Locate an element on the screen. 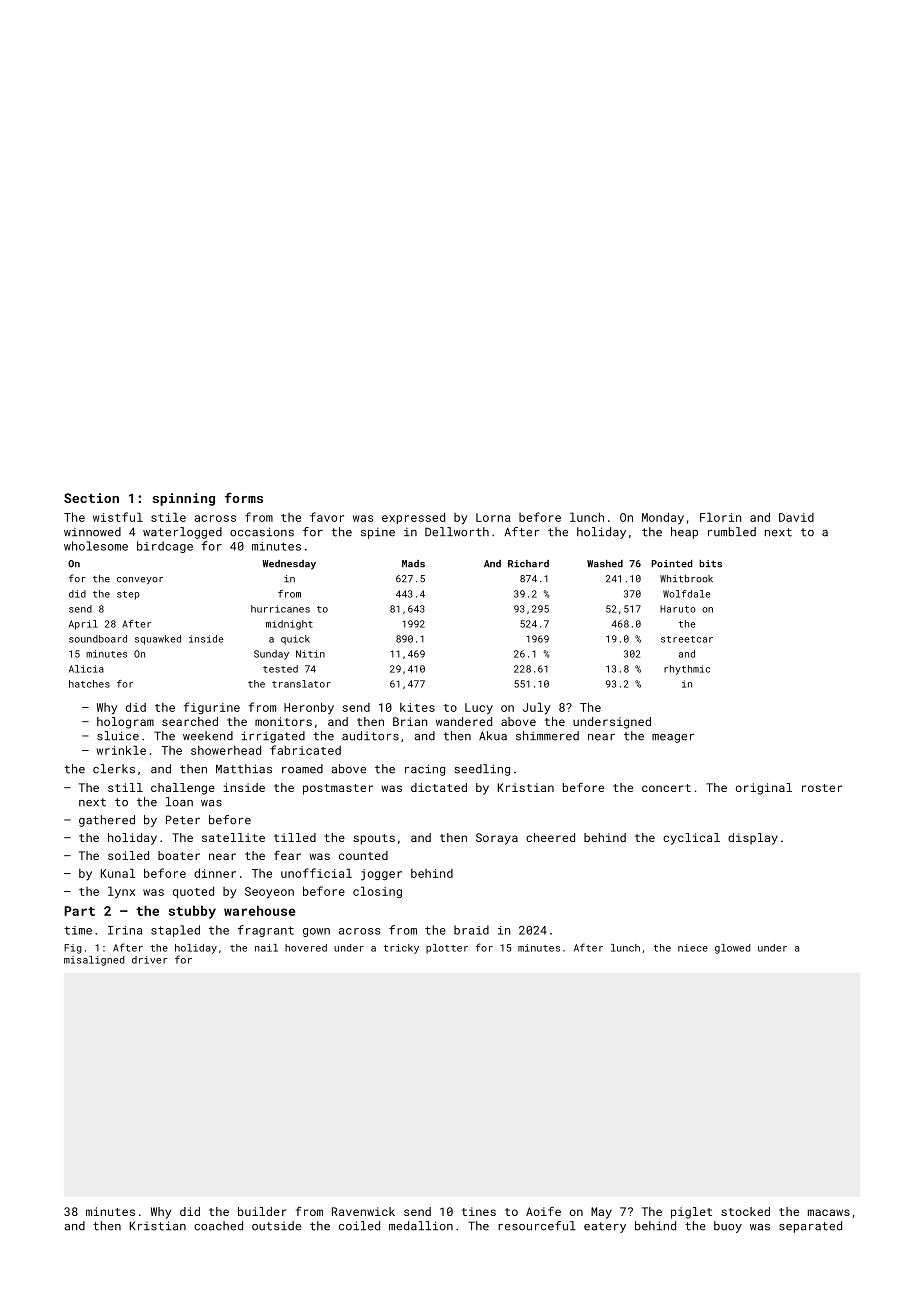 The image size is (924, 1308). rumbled is located at coordinates (732, 532).
